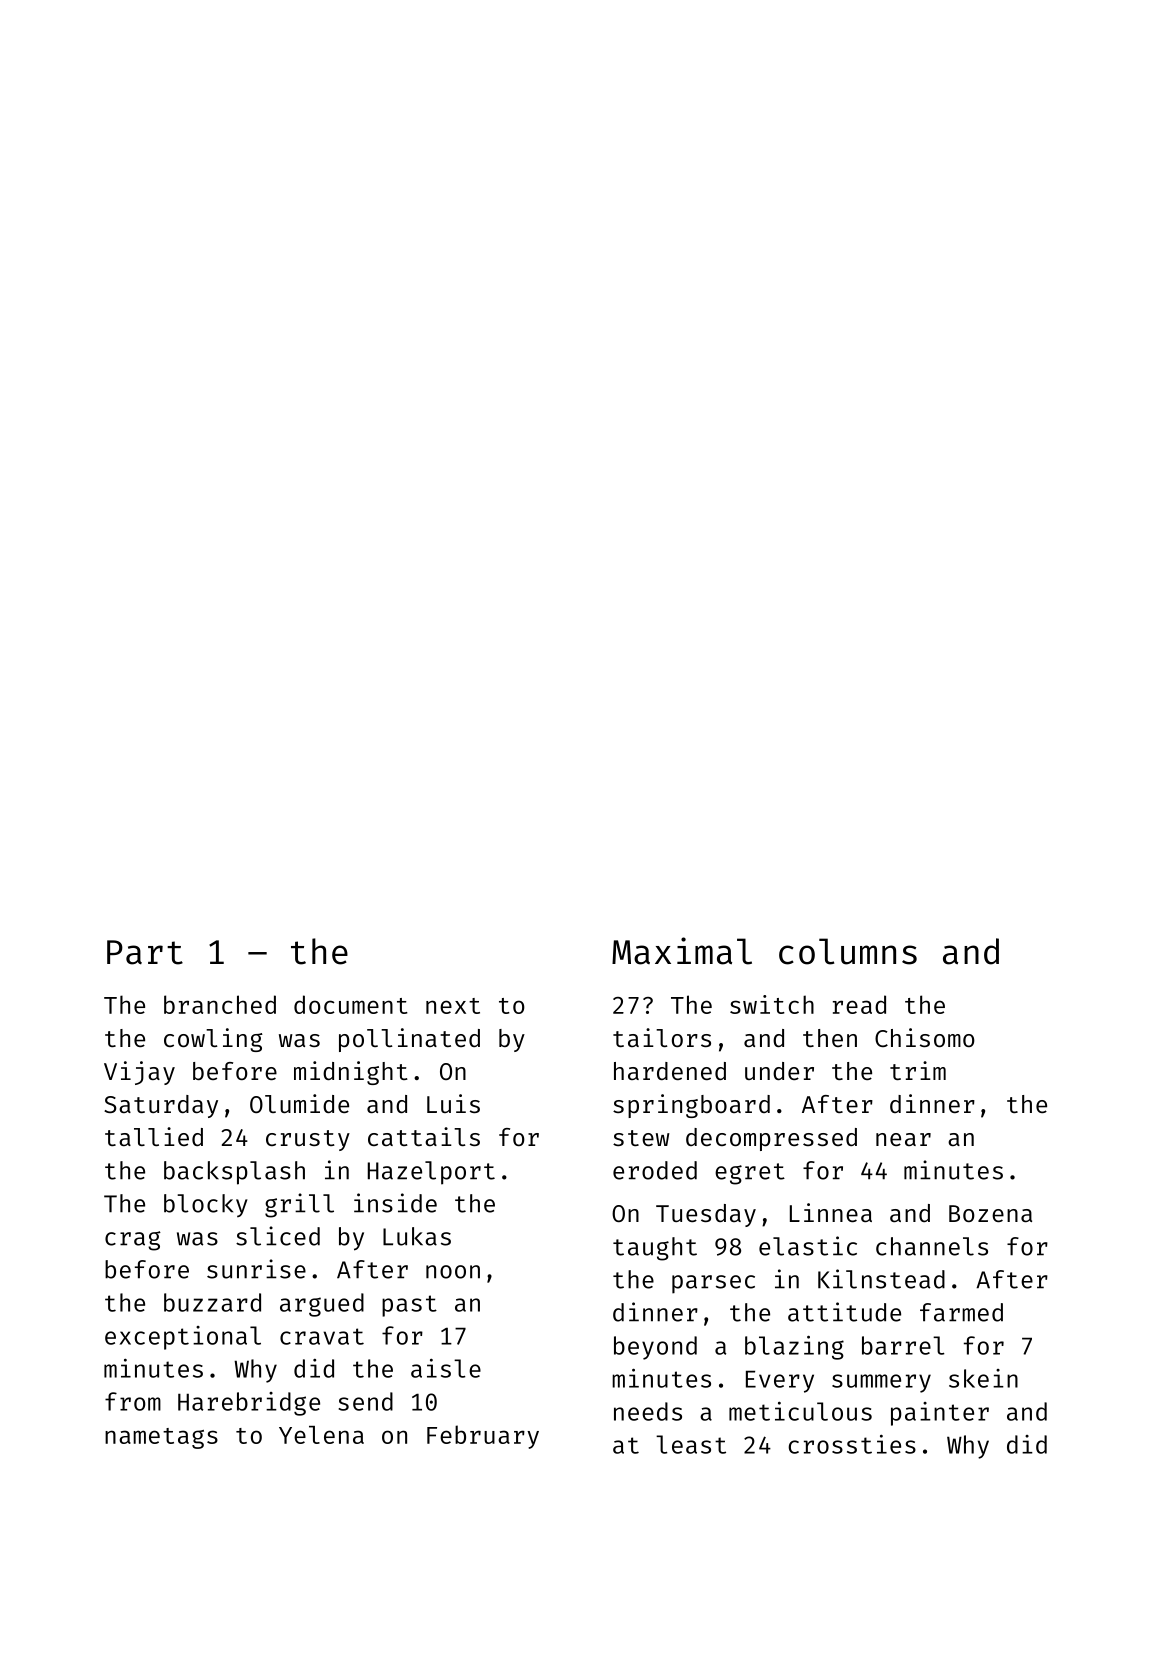  What do you see at coordinates (161, 1106) in the image?
I see `Saturday` at bounding box center [161, 1106].
